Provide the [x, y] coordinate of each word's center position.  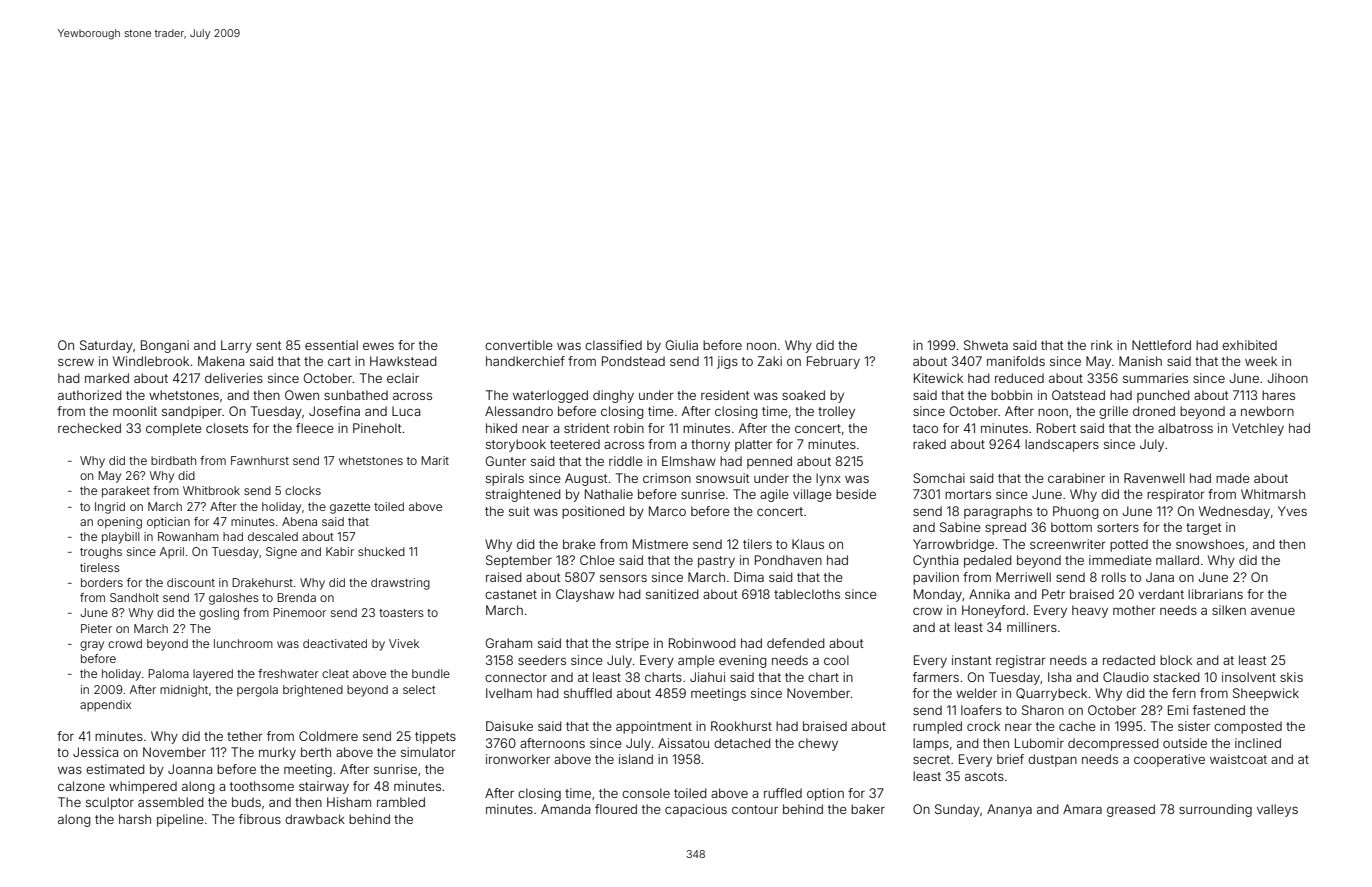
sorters [1118, 527]
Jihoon [1287, 378]
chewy [818, 744]
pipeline [180, 820]
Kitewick [938, 378]
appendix [105, 705]
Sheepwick [1266, 694]
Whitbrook [211, 490]
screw [76, 362]
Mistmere [660, 544]
